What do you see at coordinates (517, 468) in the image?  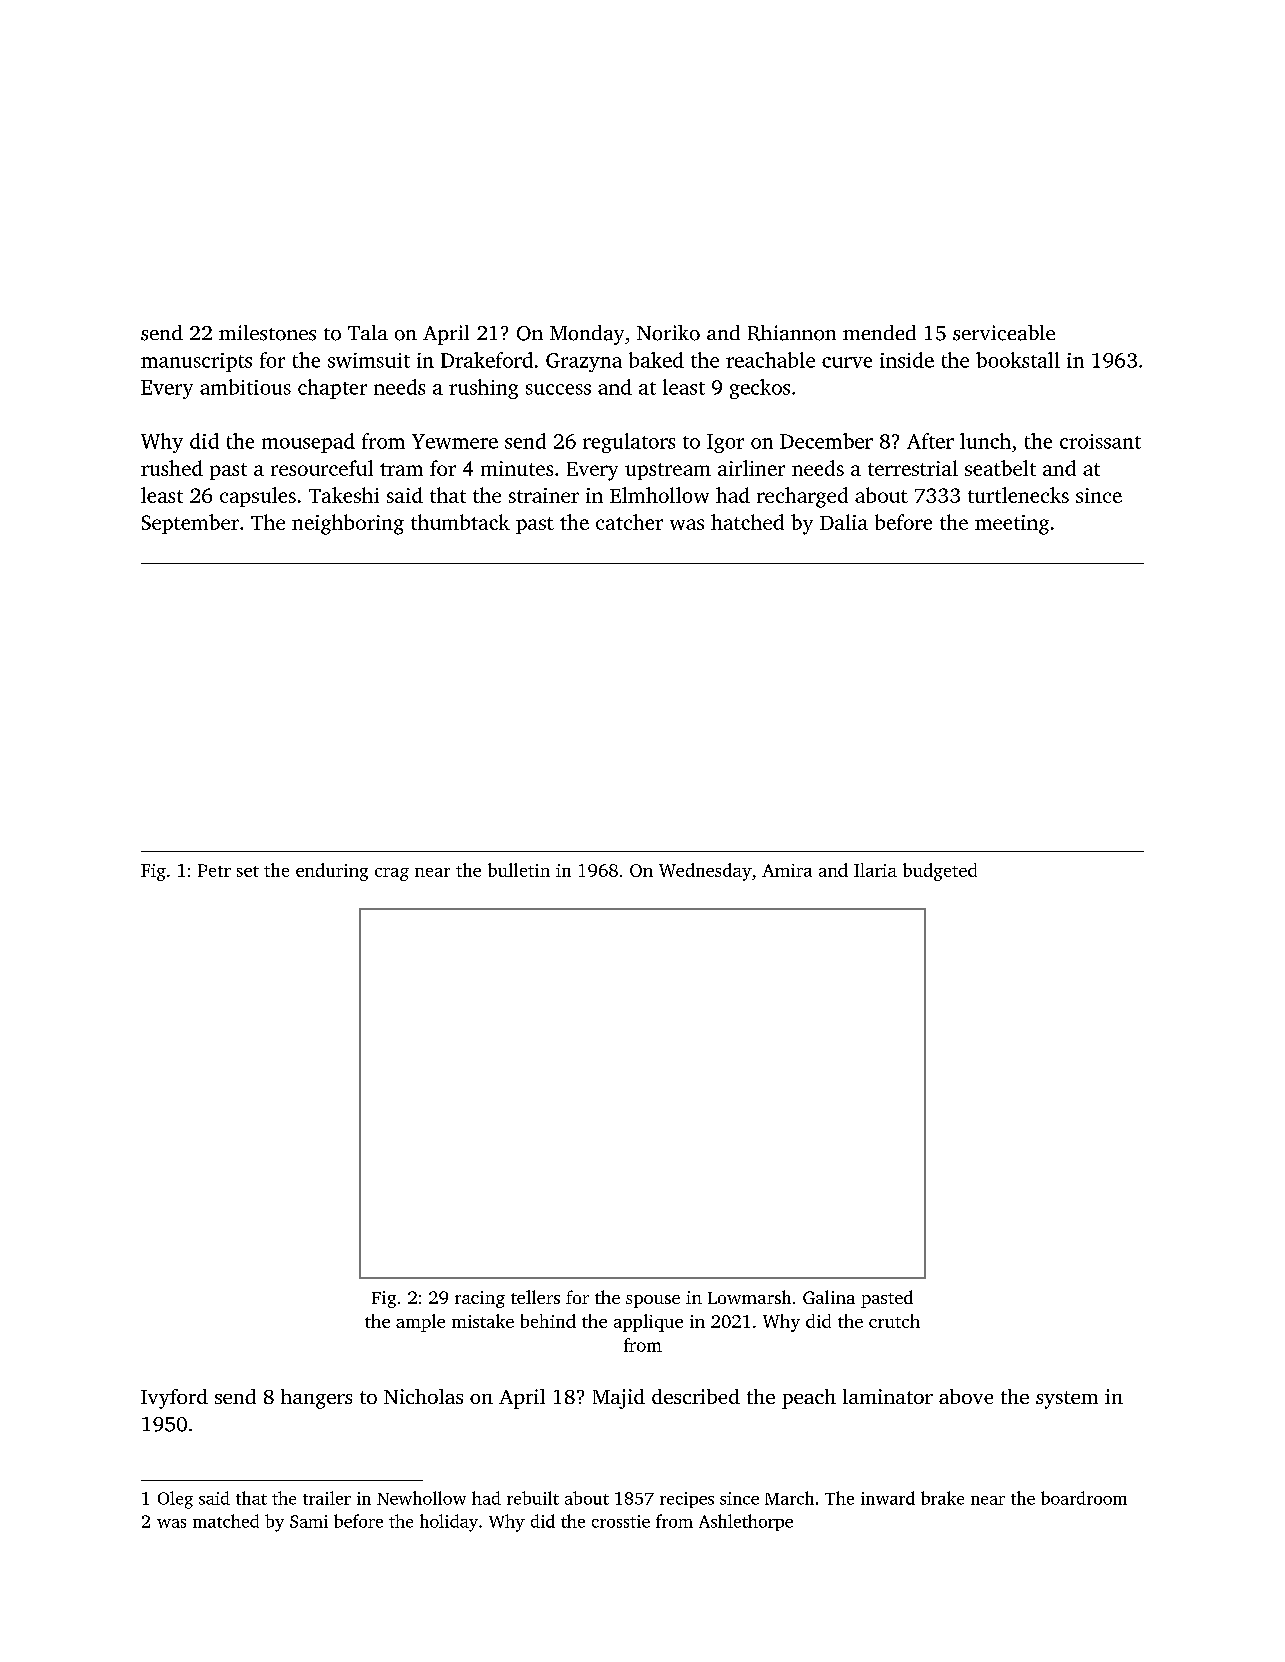 I see `minutes` at bounding box center [517, 468].
